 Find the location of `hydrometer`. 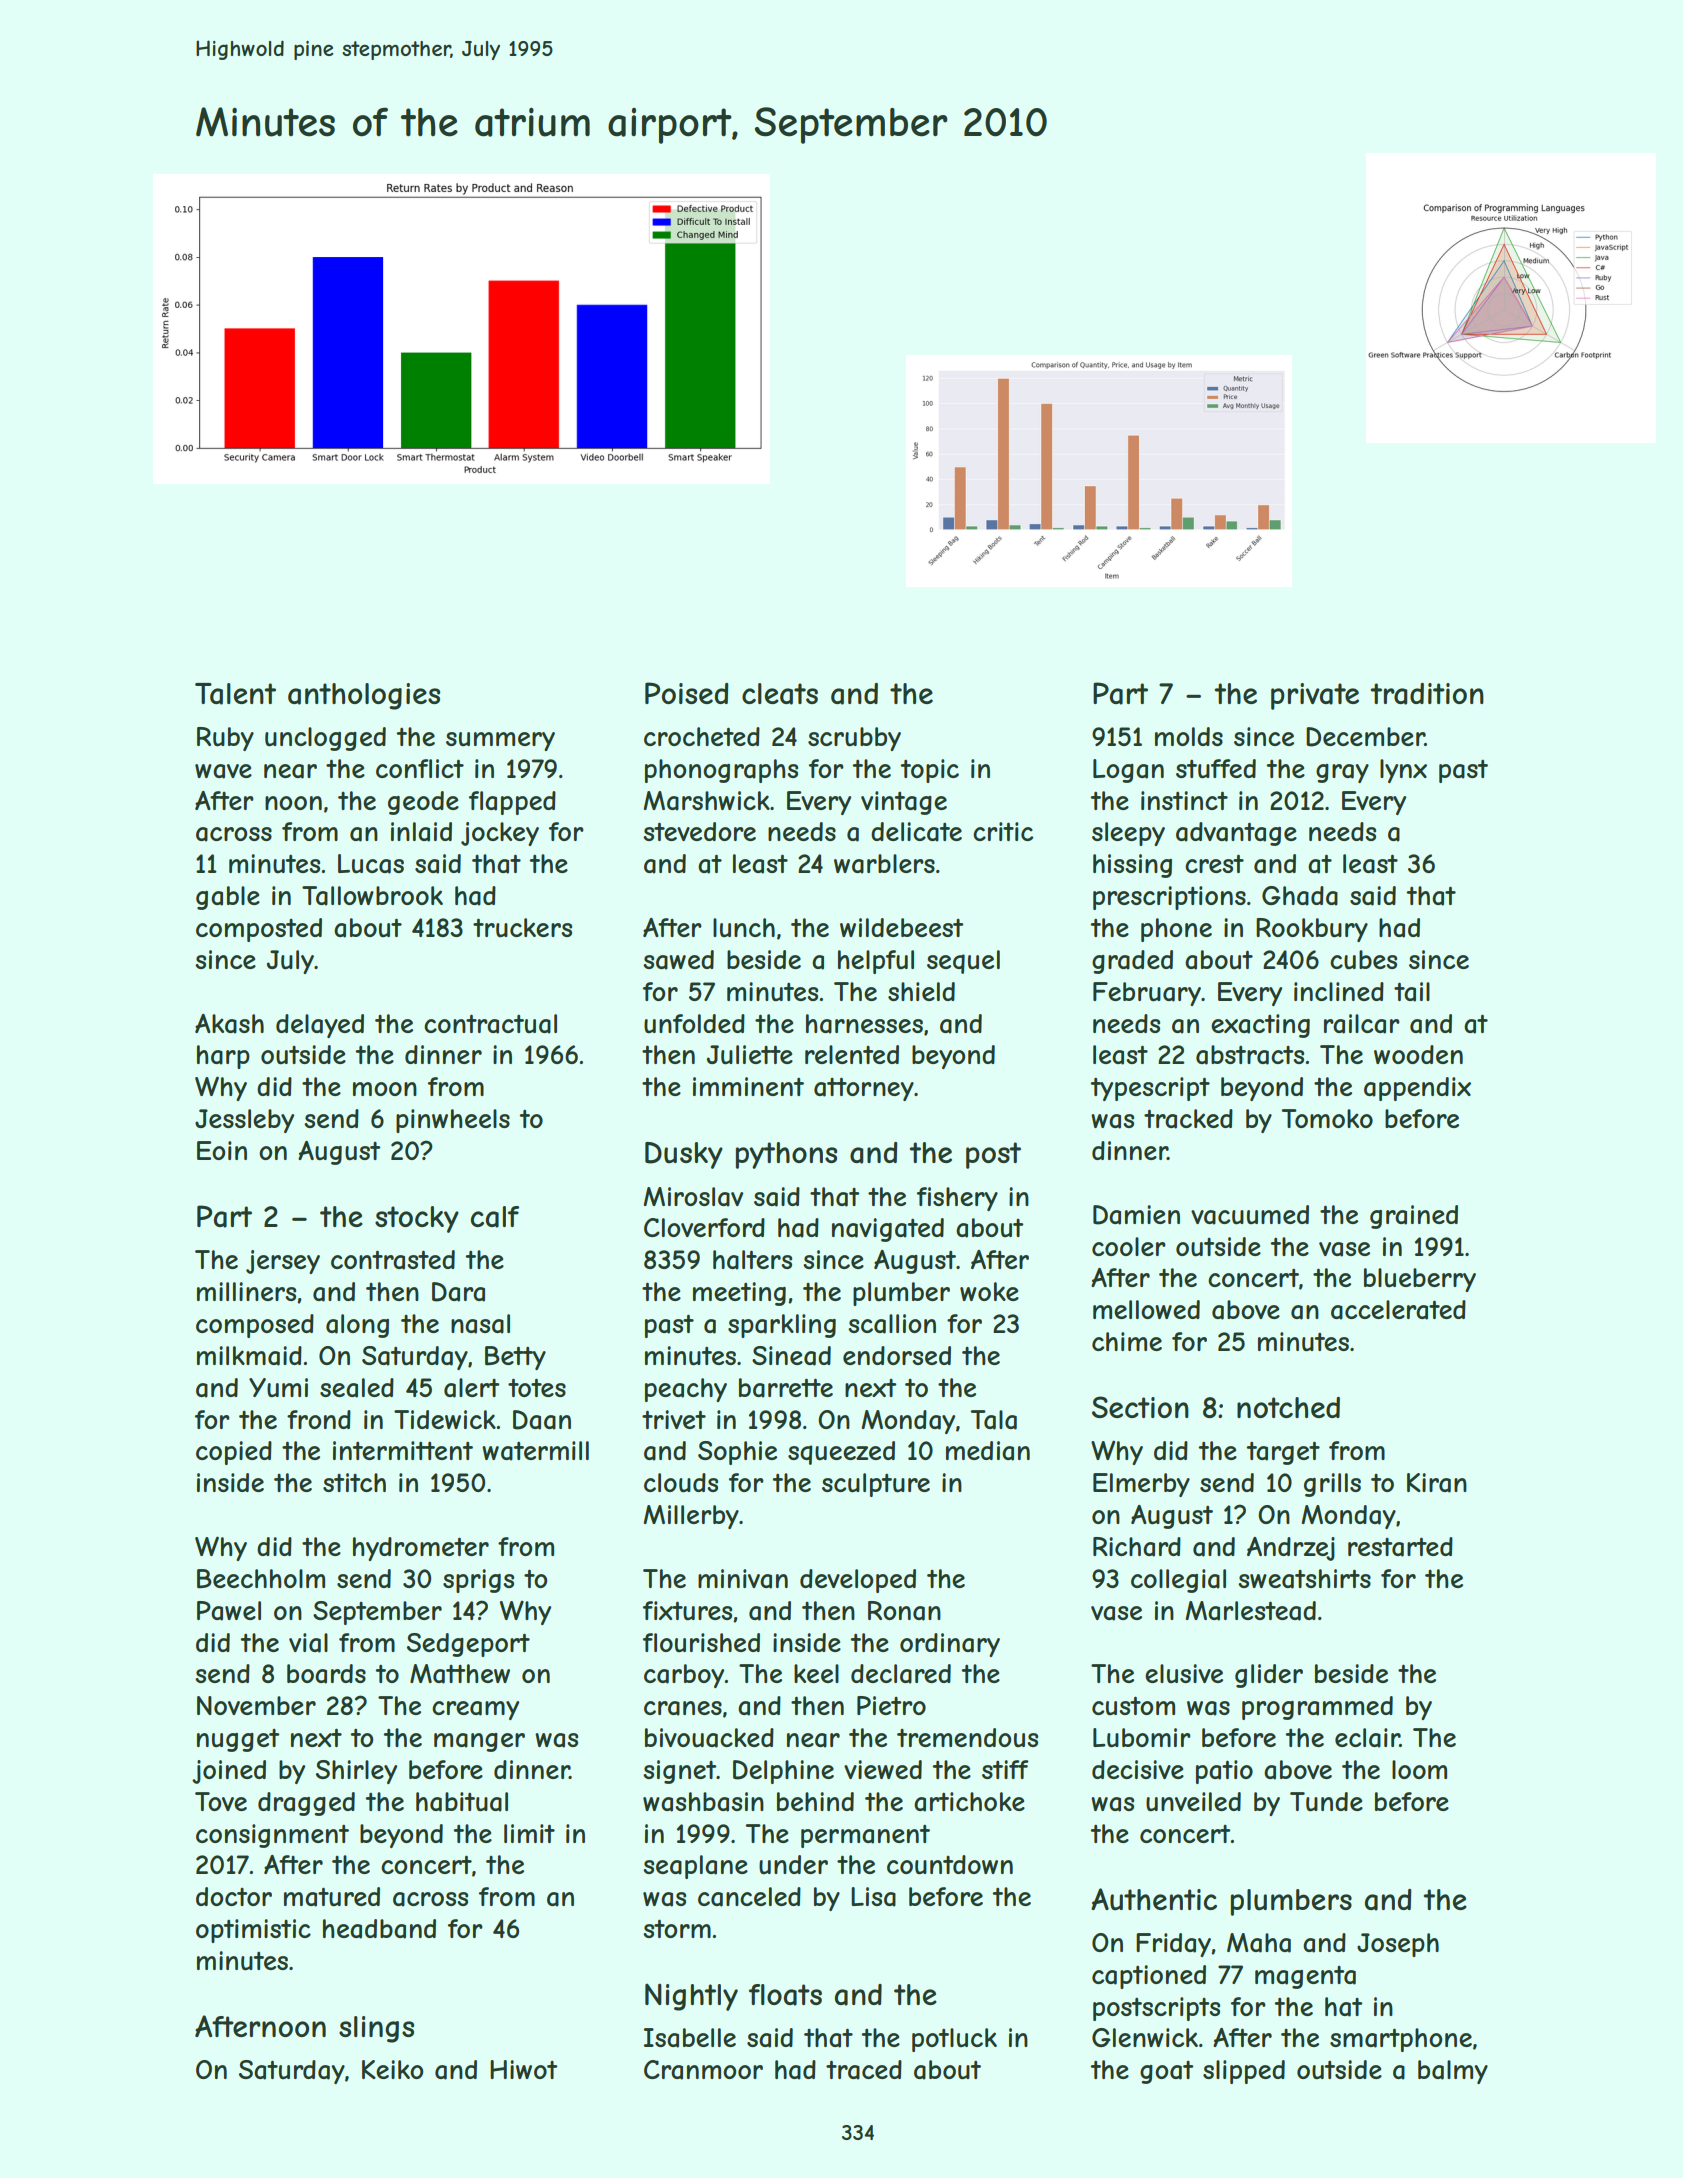

hydrometer is located at coordinates (421, 1549).
